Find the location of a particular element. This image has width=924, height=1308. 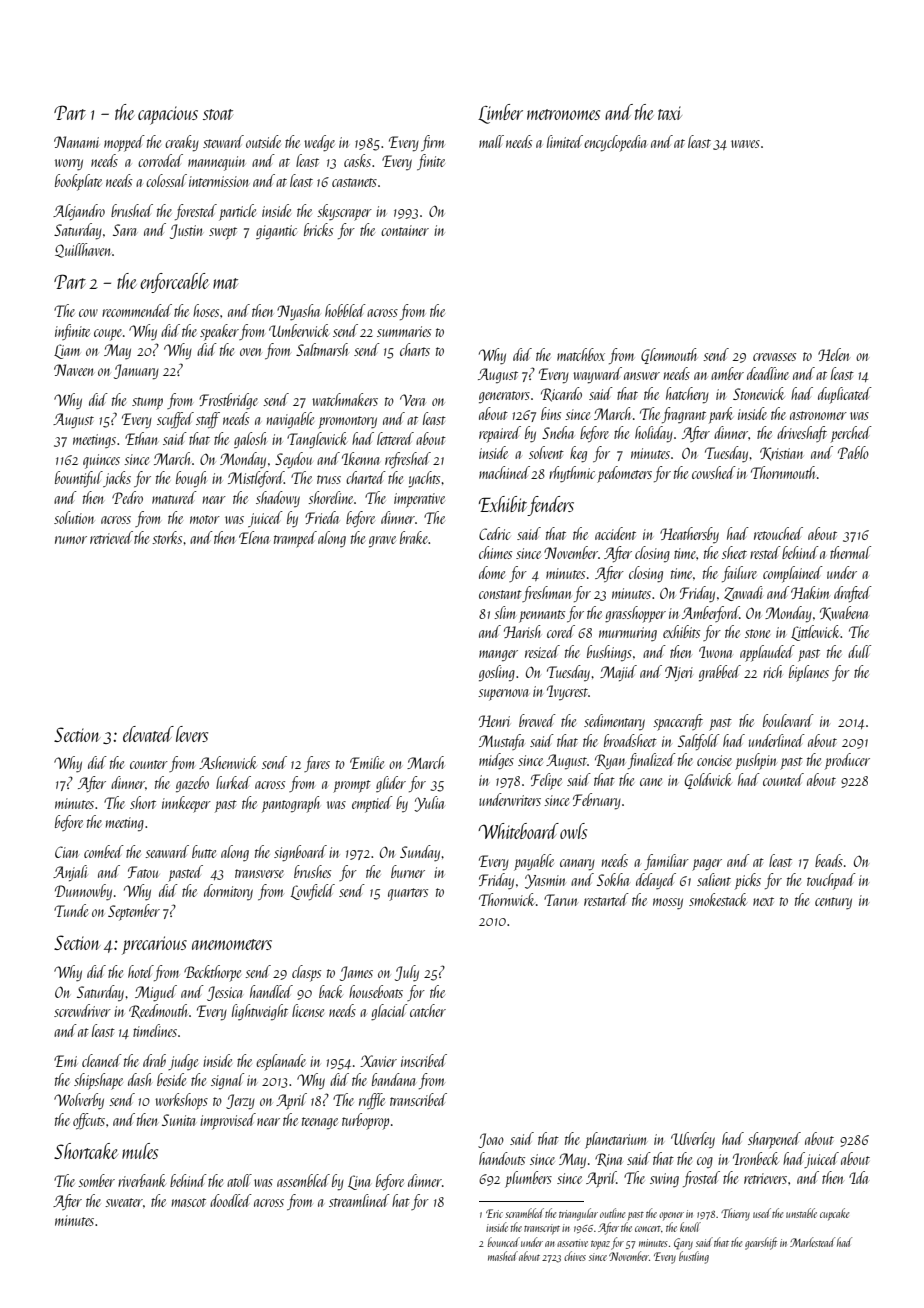

Ashenwick is located at coordinates (228, 762).
